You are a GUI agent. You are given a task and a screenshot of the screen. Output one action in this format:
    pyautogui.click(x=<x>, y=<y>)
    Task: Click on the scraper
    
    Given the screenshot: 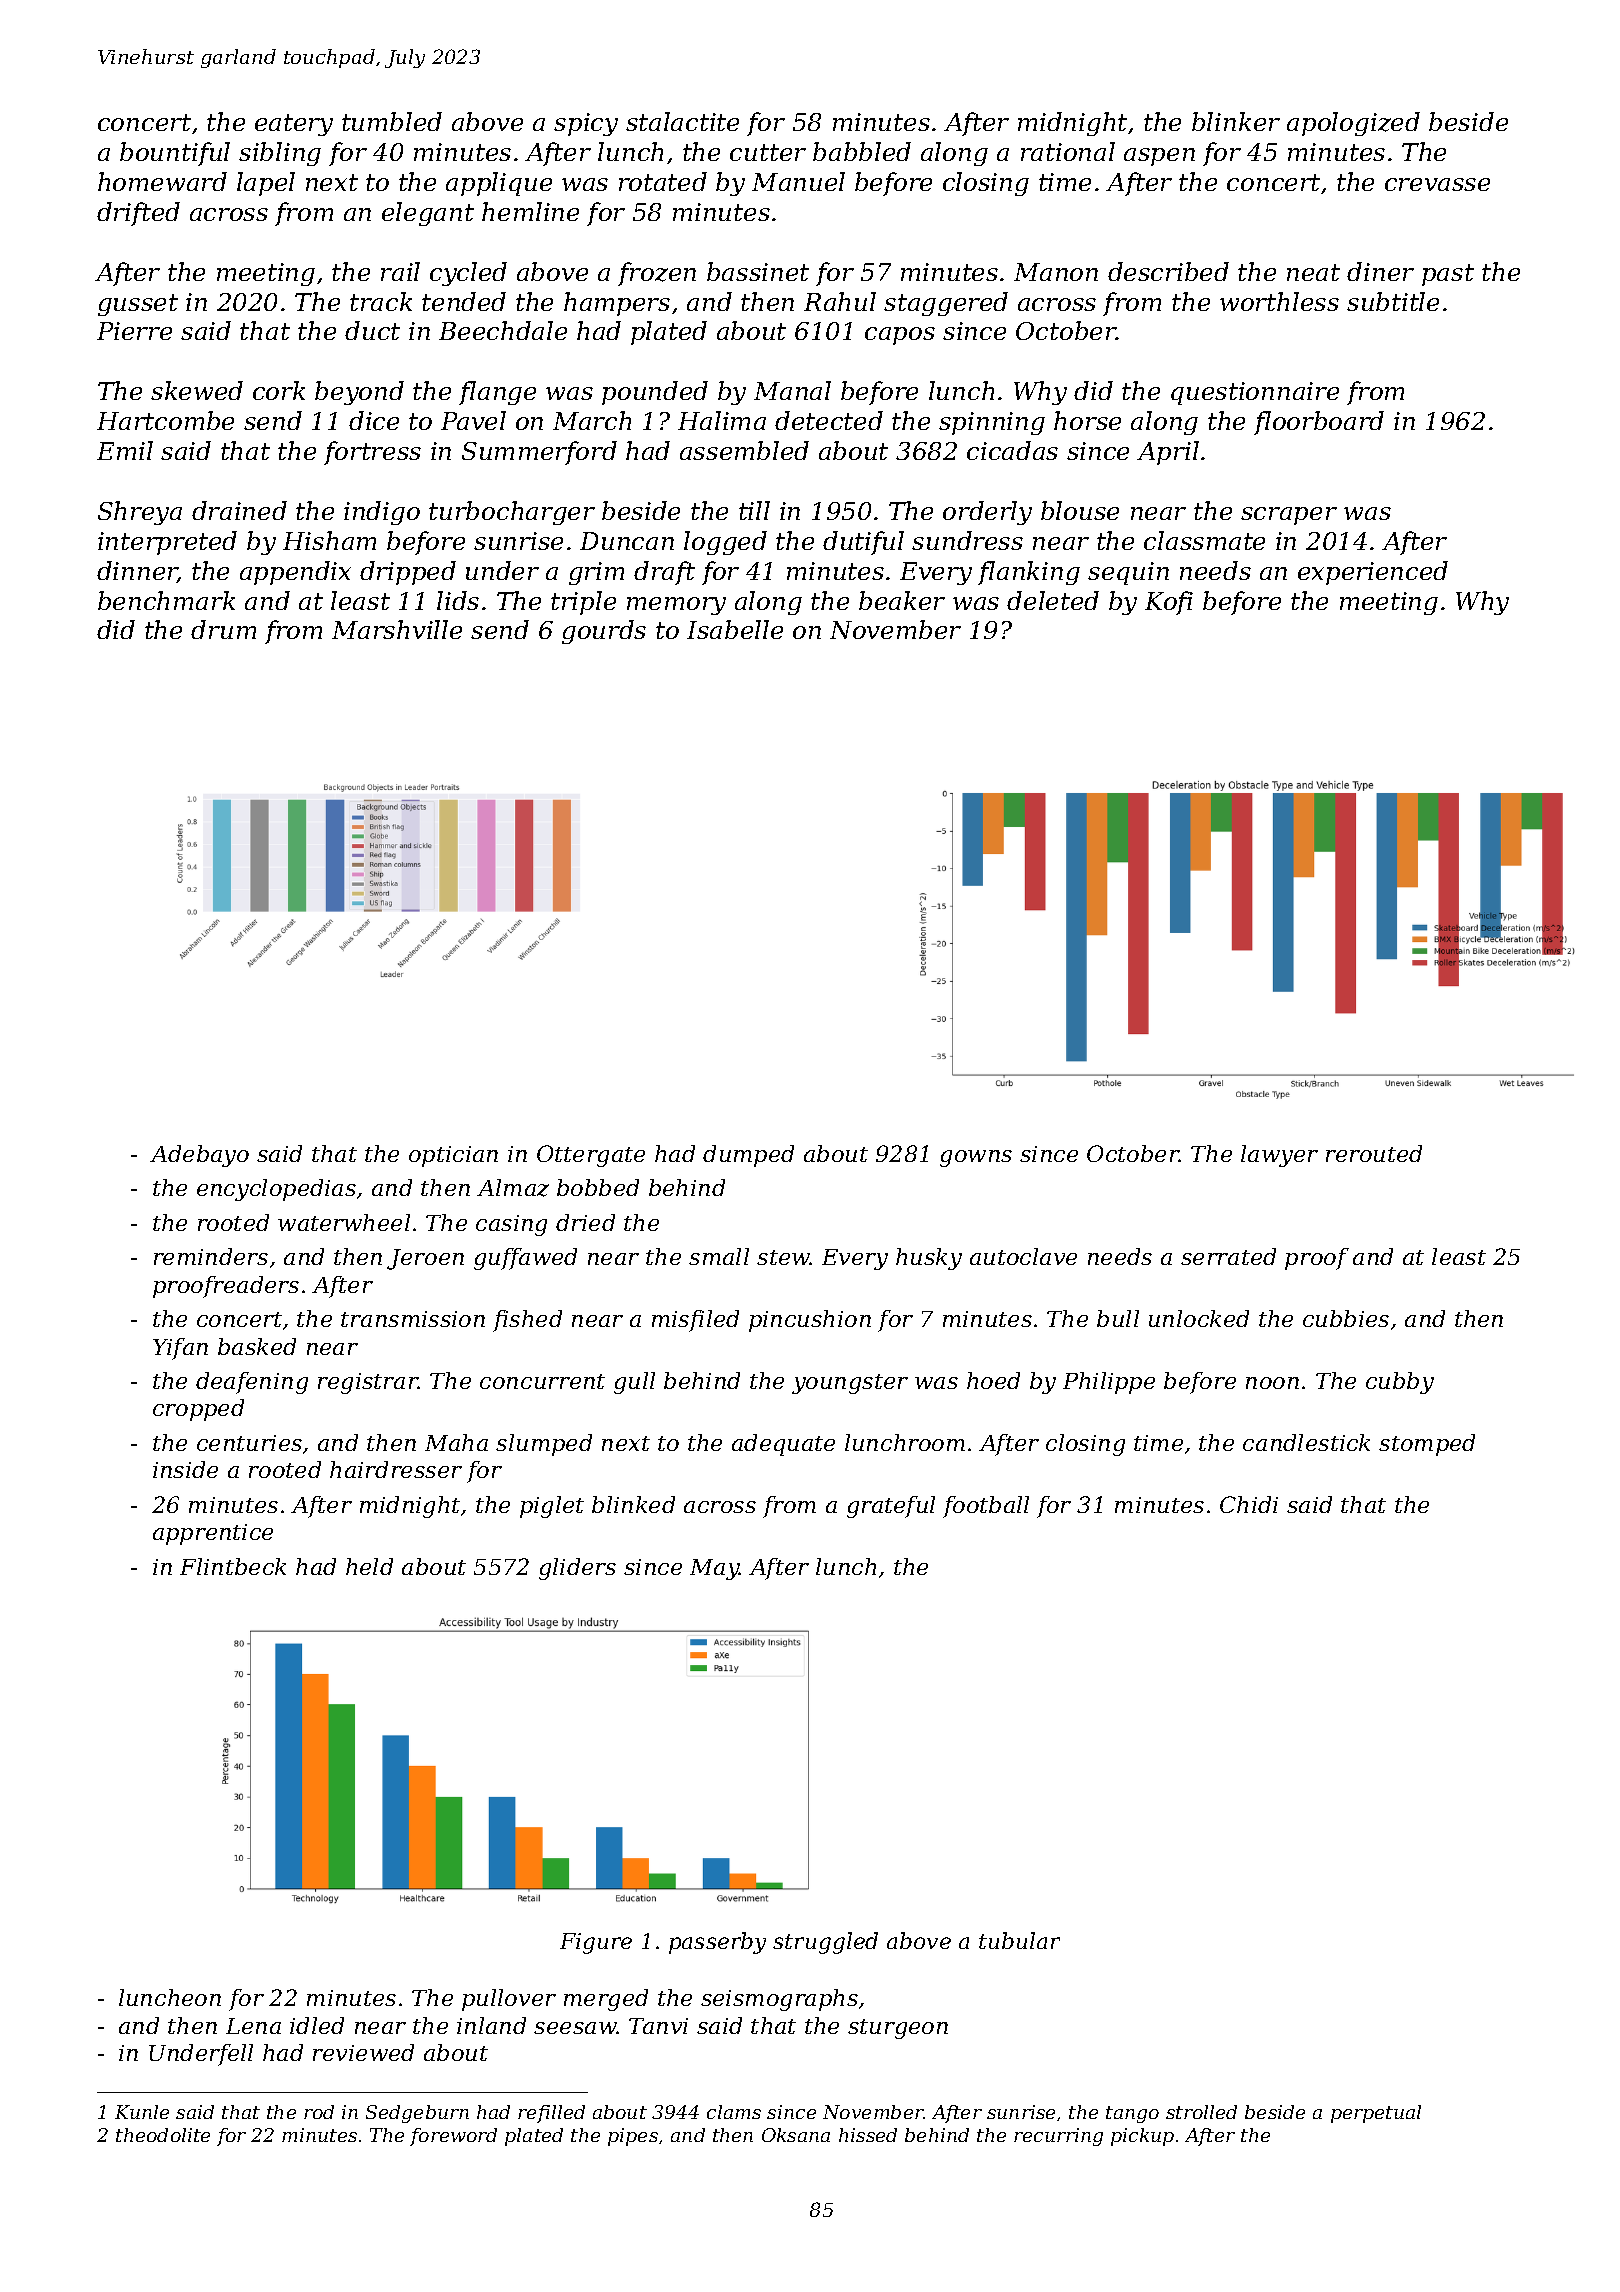 What is the action you would take?
    pyautogui.click(x=1289, y=516)
